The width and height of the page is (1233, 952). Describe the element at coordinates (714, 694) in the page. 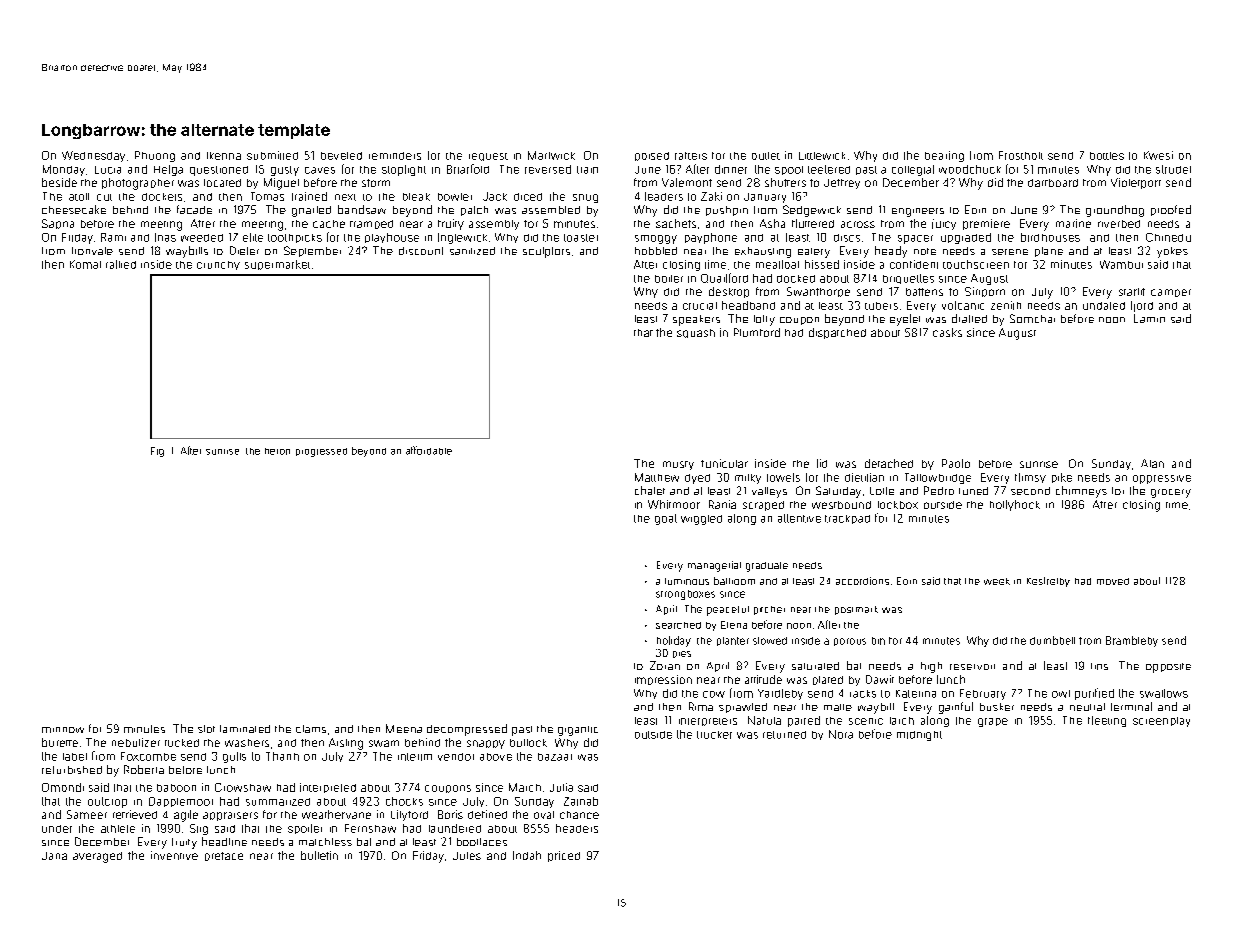

I see `cow` at that location.
